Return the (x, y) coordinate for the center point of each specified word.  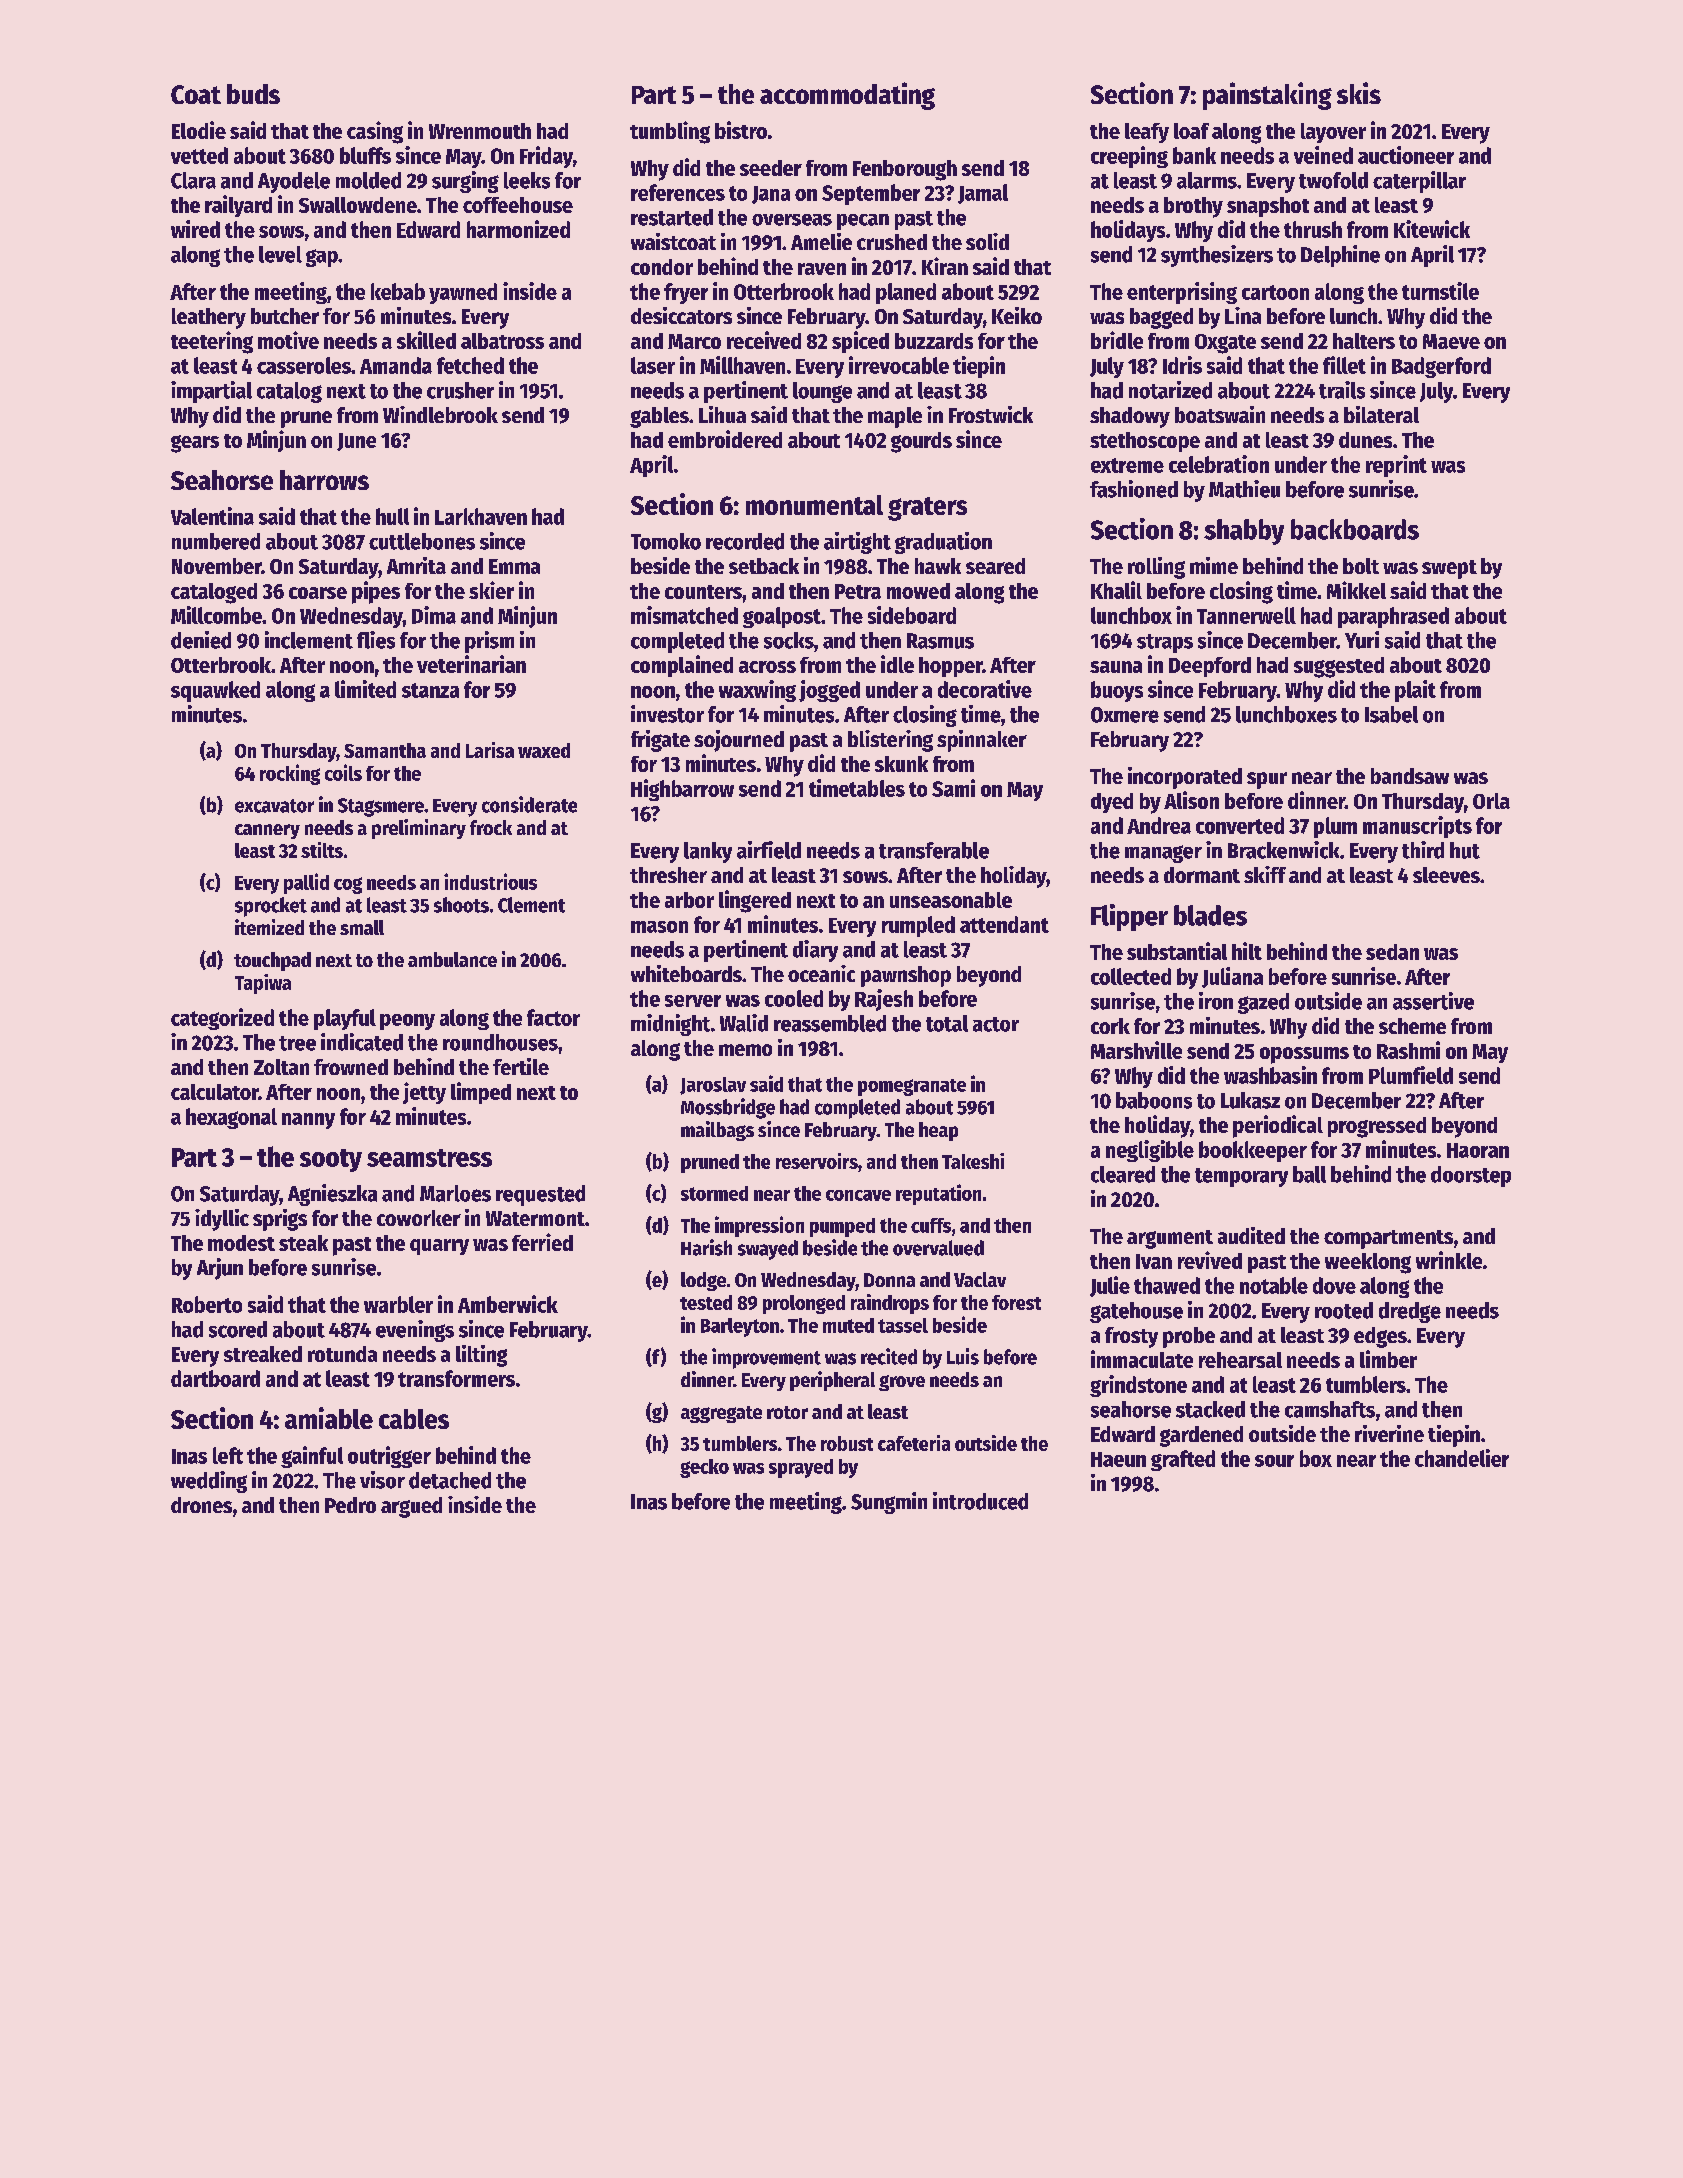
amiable (329, 1418)
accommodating (847, 96)
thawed (1167, 1285)
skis (1359, 93)
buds (253, 94)
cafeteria (914, 1443)
